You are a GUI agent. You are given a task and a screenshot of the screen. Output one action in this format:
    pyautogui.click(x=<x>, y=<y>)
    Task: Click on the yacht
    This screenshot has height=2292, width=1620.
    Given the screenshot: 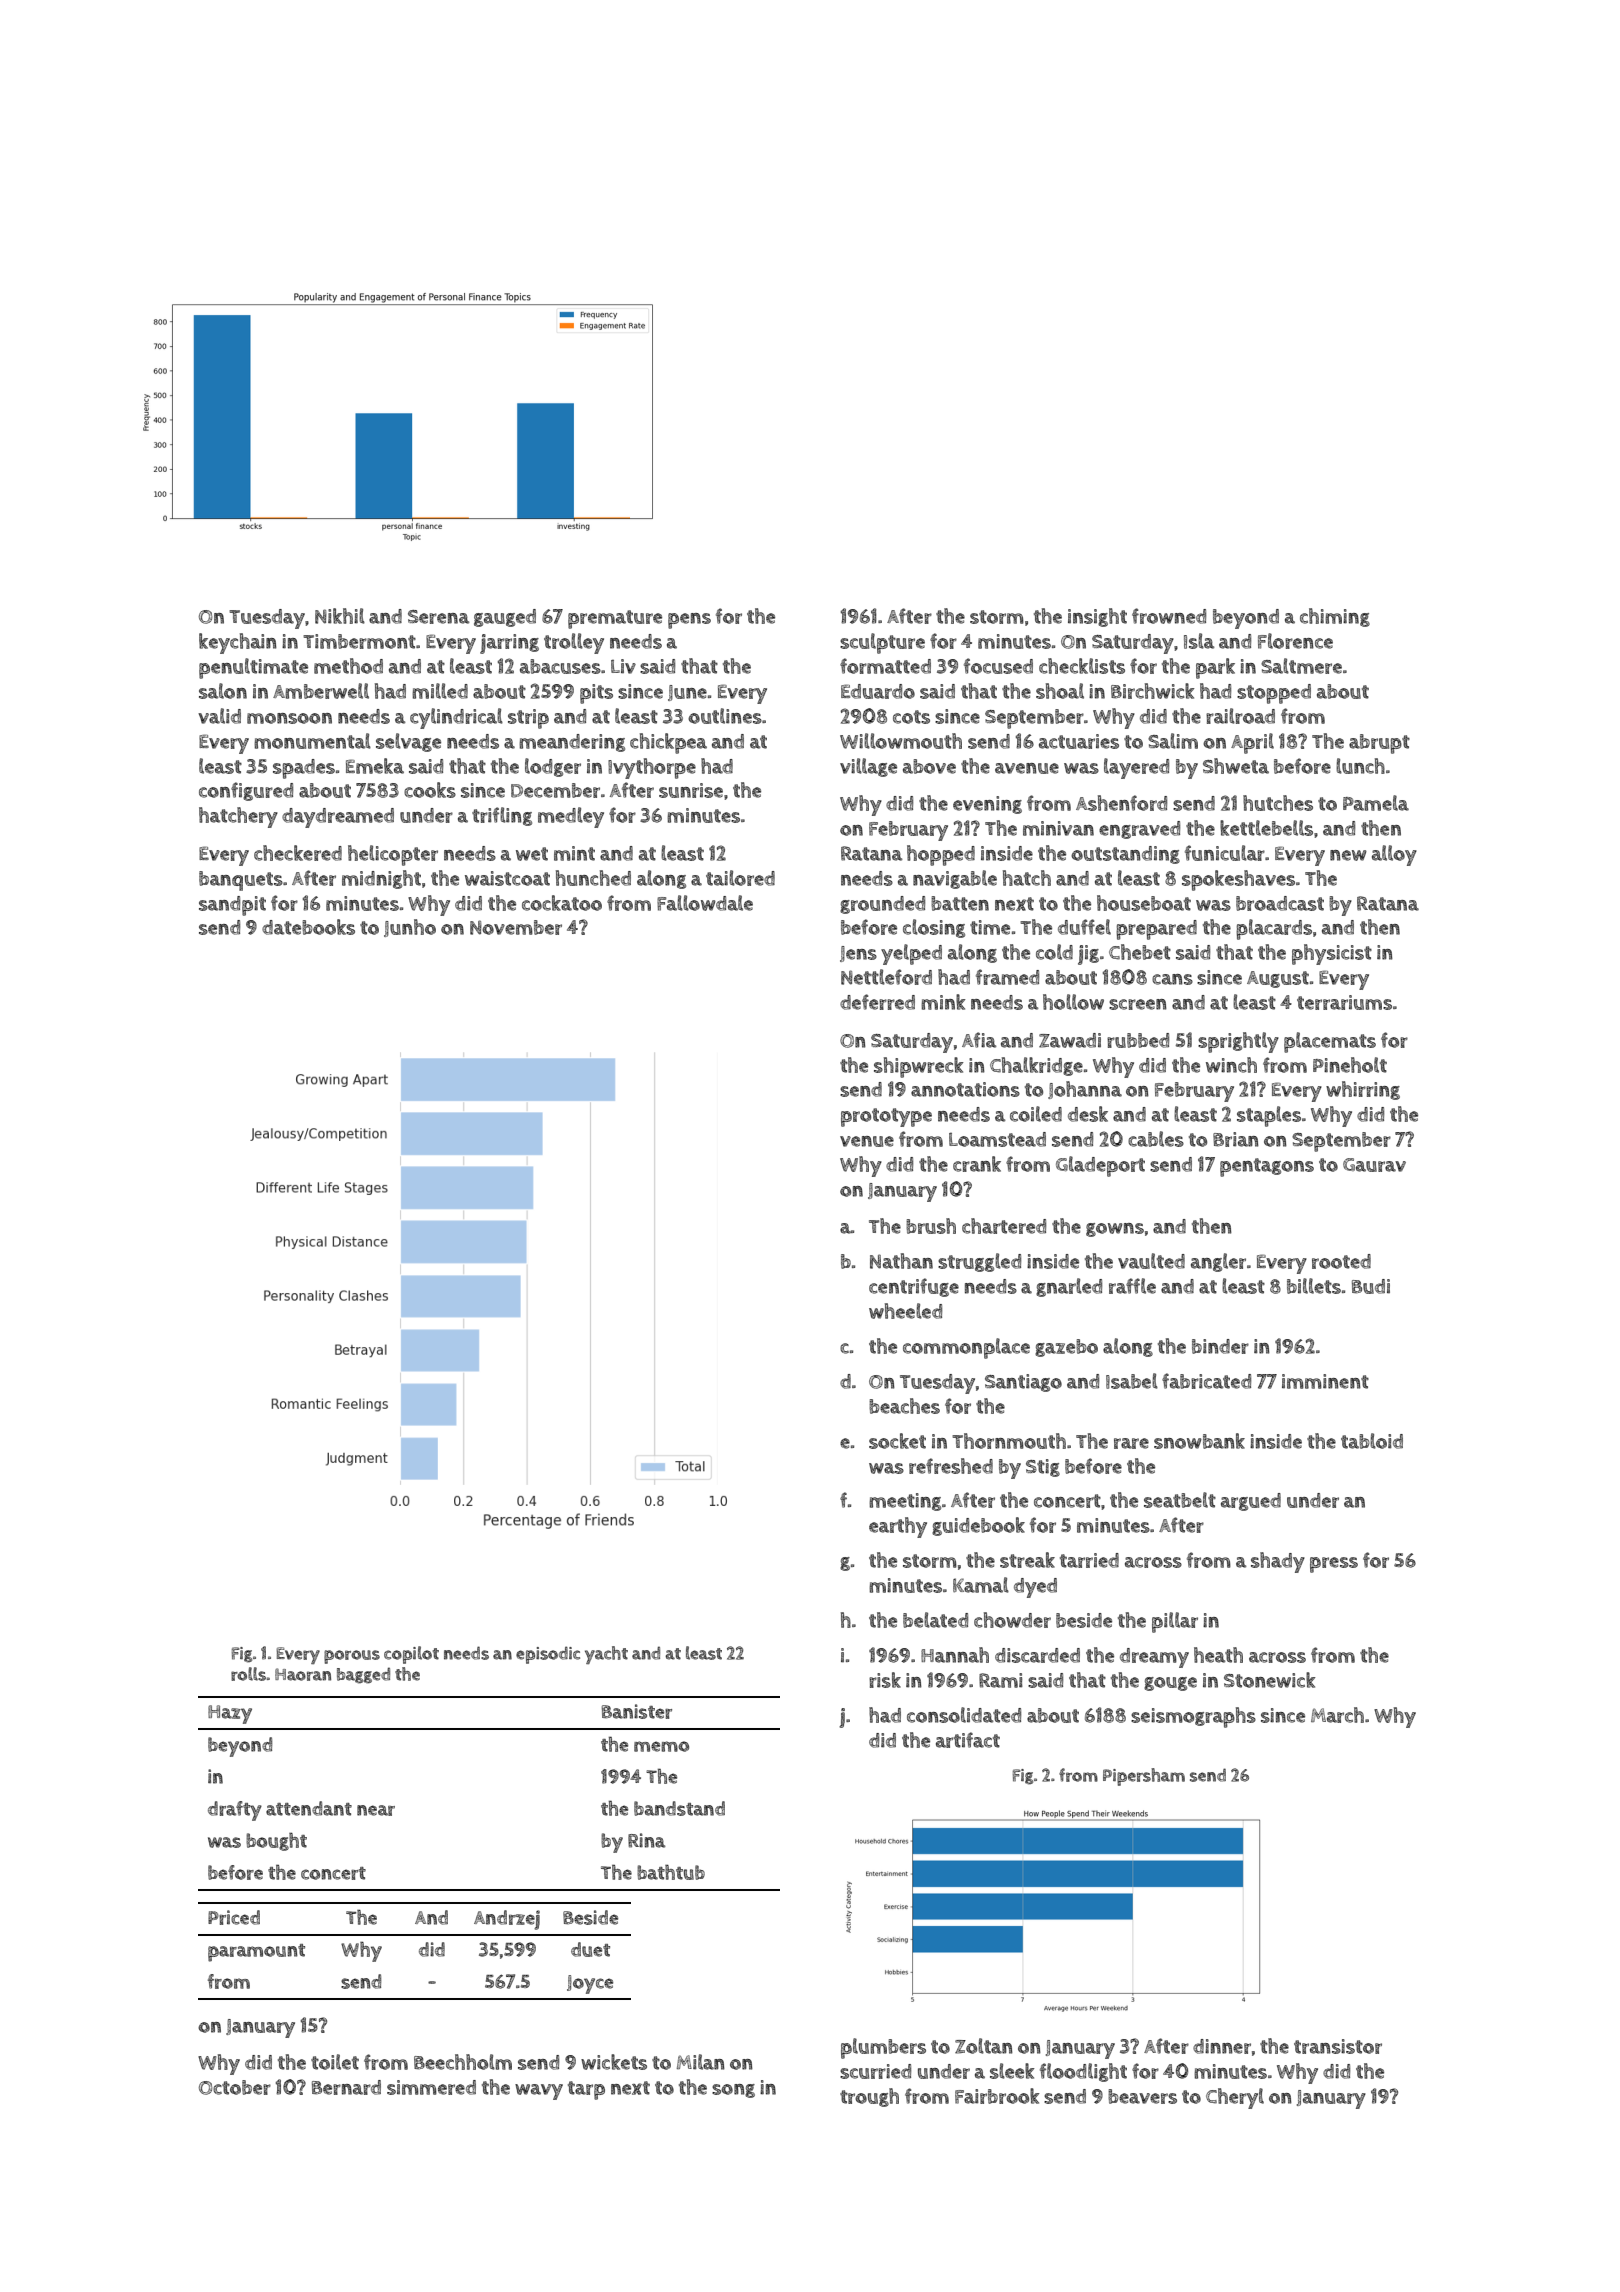 What is the action you would take?
    pyautogui.click(x=606, y=1655)
